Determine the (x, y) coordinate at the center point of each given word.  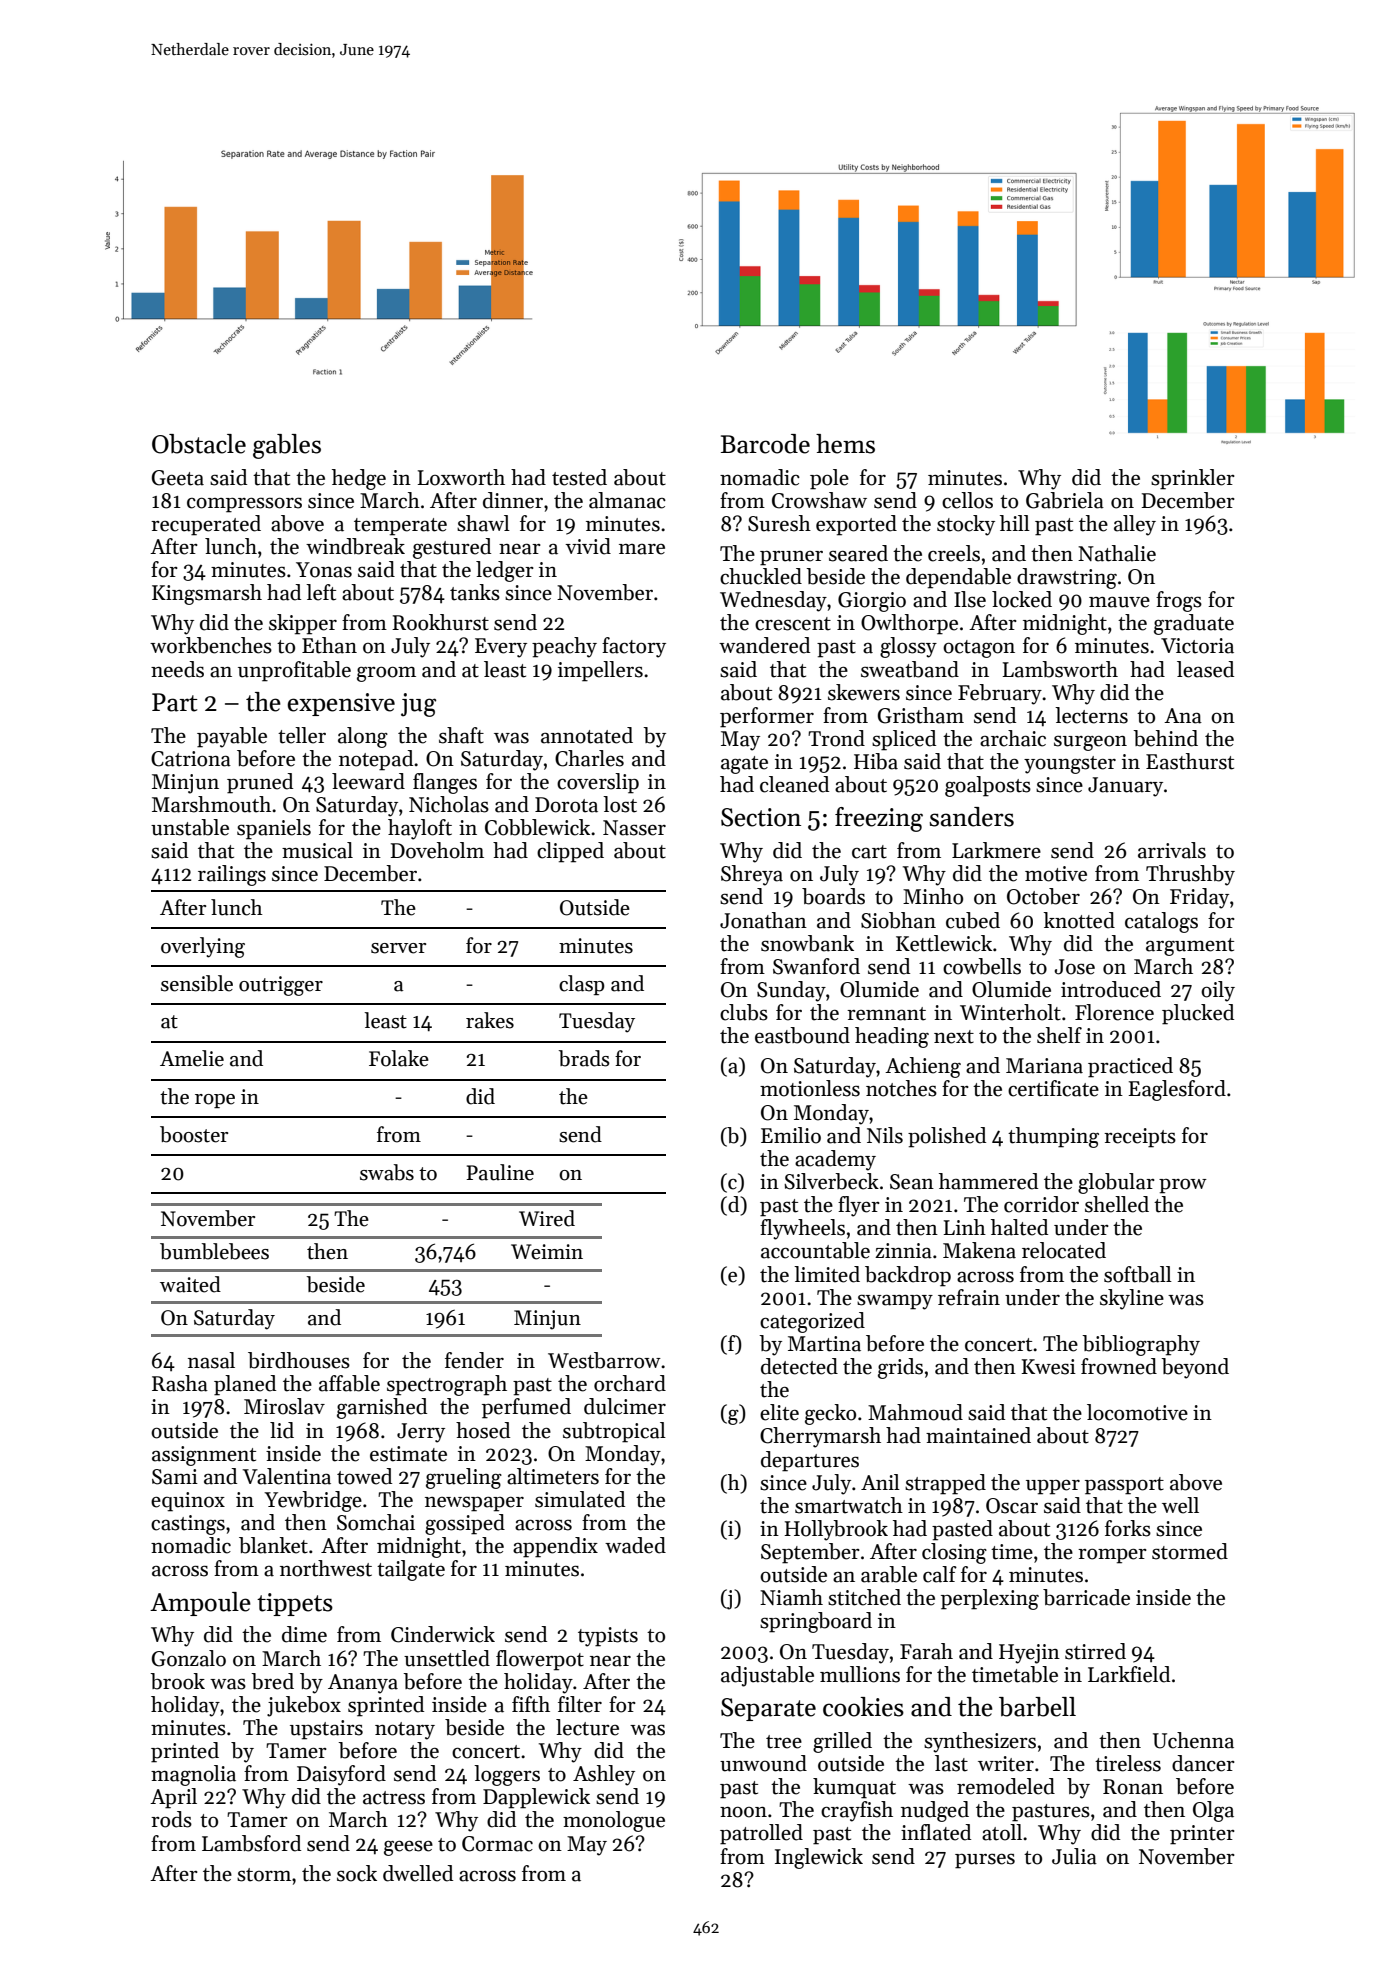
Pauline (500, 1172)
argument (1190, 947)
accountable (815, 1250)
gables (287, 446)
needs (177, 669)
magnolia (193, 1775)
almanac (627, 500)
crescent (793, 624)
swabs (387, 1172)
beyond (1195, 1368)
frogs (1179, 601)
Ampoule (200, 1604)
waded (635, 1545)
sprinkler (1193, 479)
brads (584, 1058)
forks (1128, 1528)
